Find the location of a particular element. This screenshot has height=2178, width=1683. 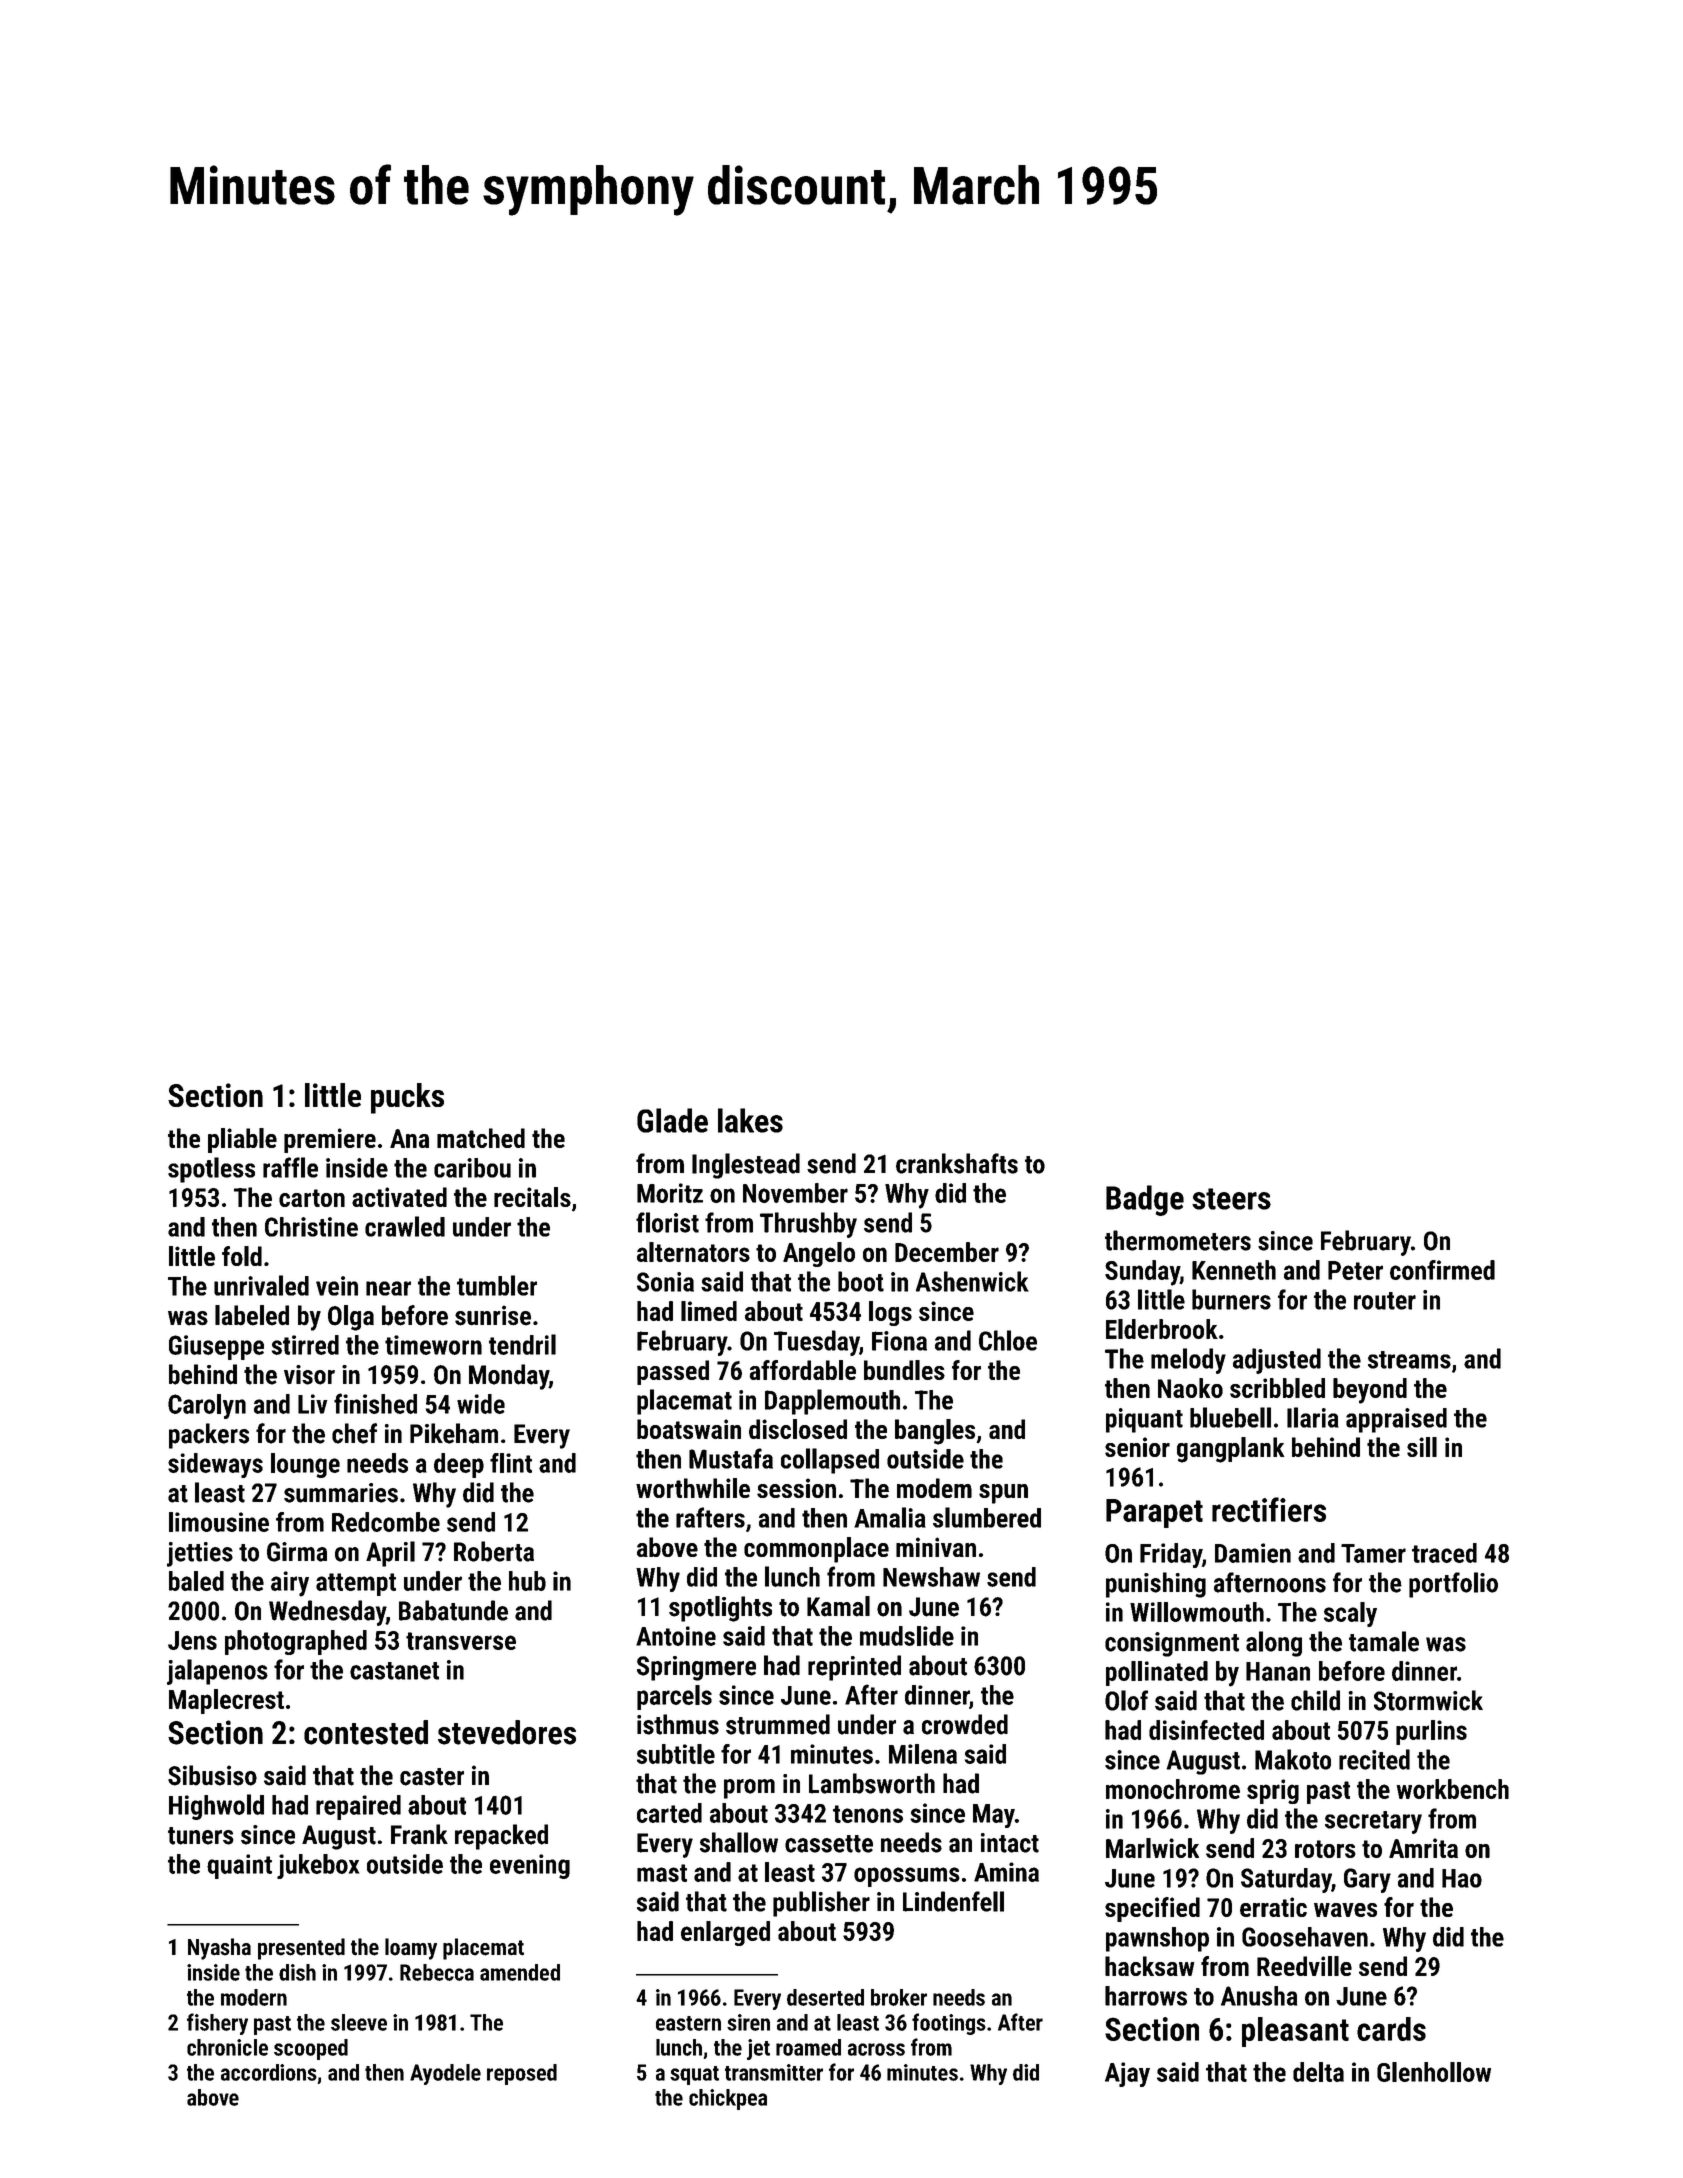

Glade is located at coordinates (672, 1120).
